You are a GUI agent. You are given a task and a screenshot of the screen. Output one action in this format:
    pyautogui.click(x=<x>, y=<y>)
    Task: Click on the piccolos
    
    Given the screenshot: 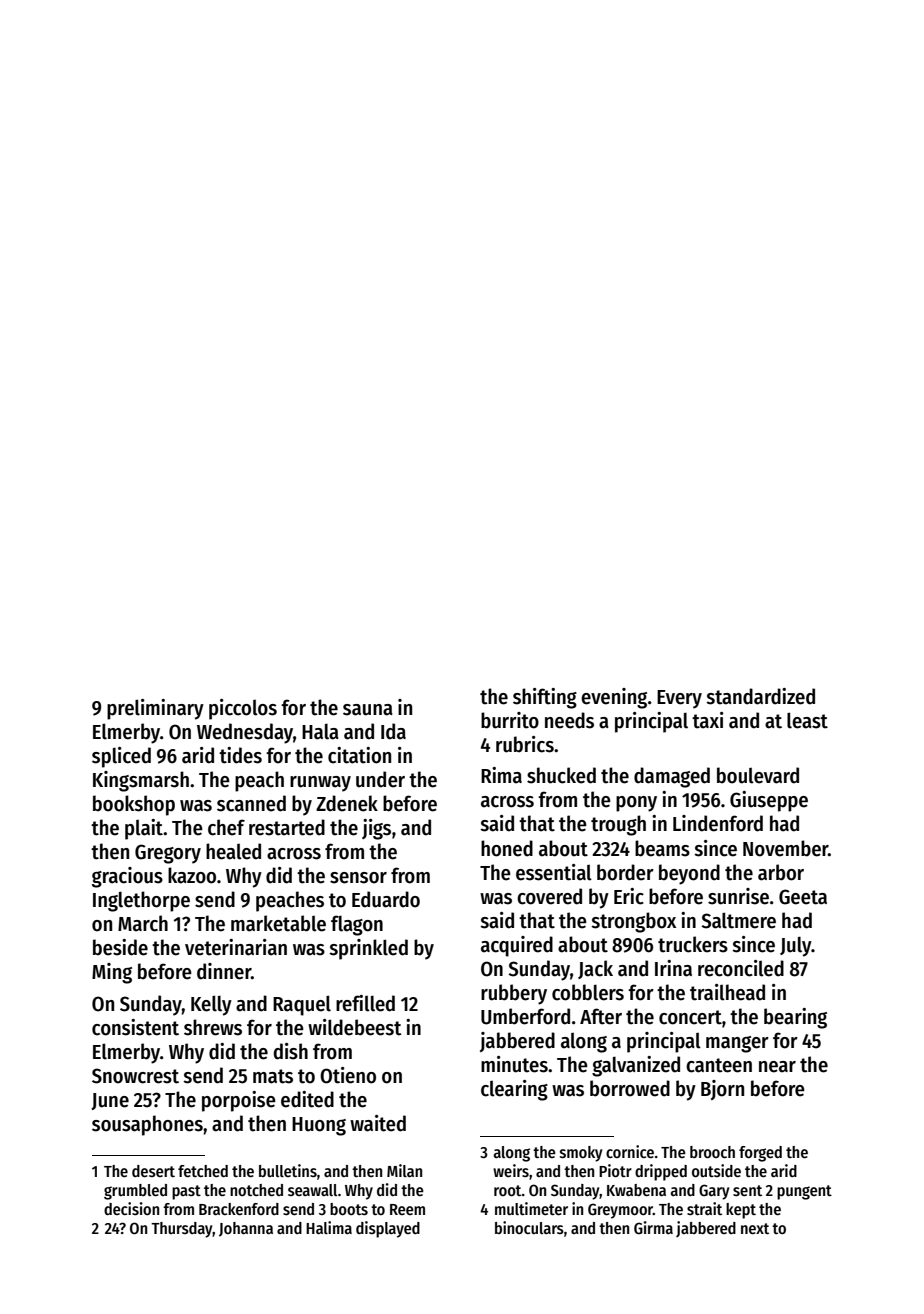 What is the action you would take?
    pyautogui.click(x=243, y=709)
